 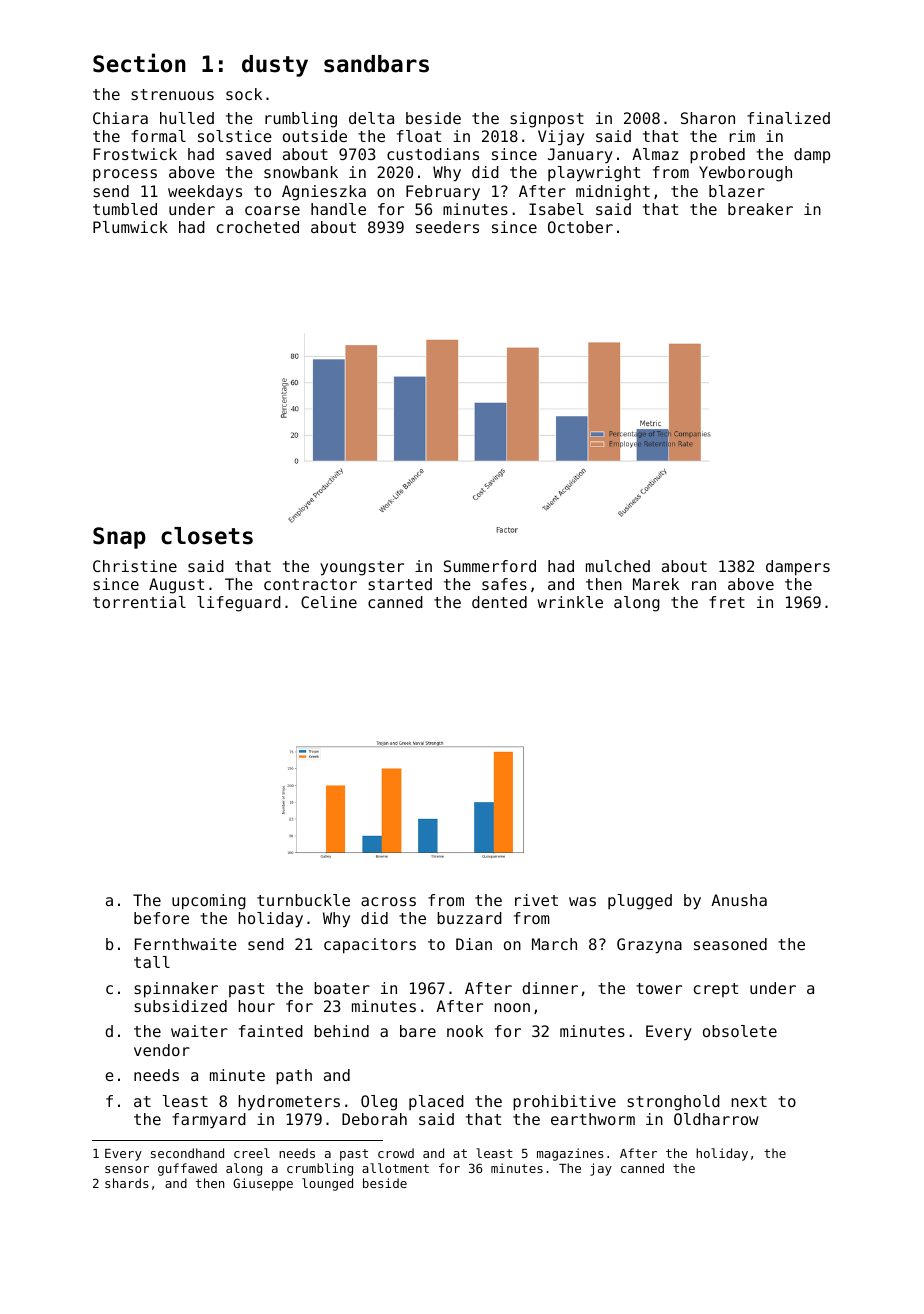 What do you see at coordinates (362, 568) in the document?
I see `youngster` at bounding box center [362, 568].
